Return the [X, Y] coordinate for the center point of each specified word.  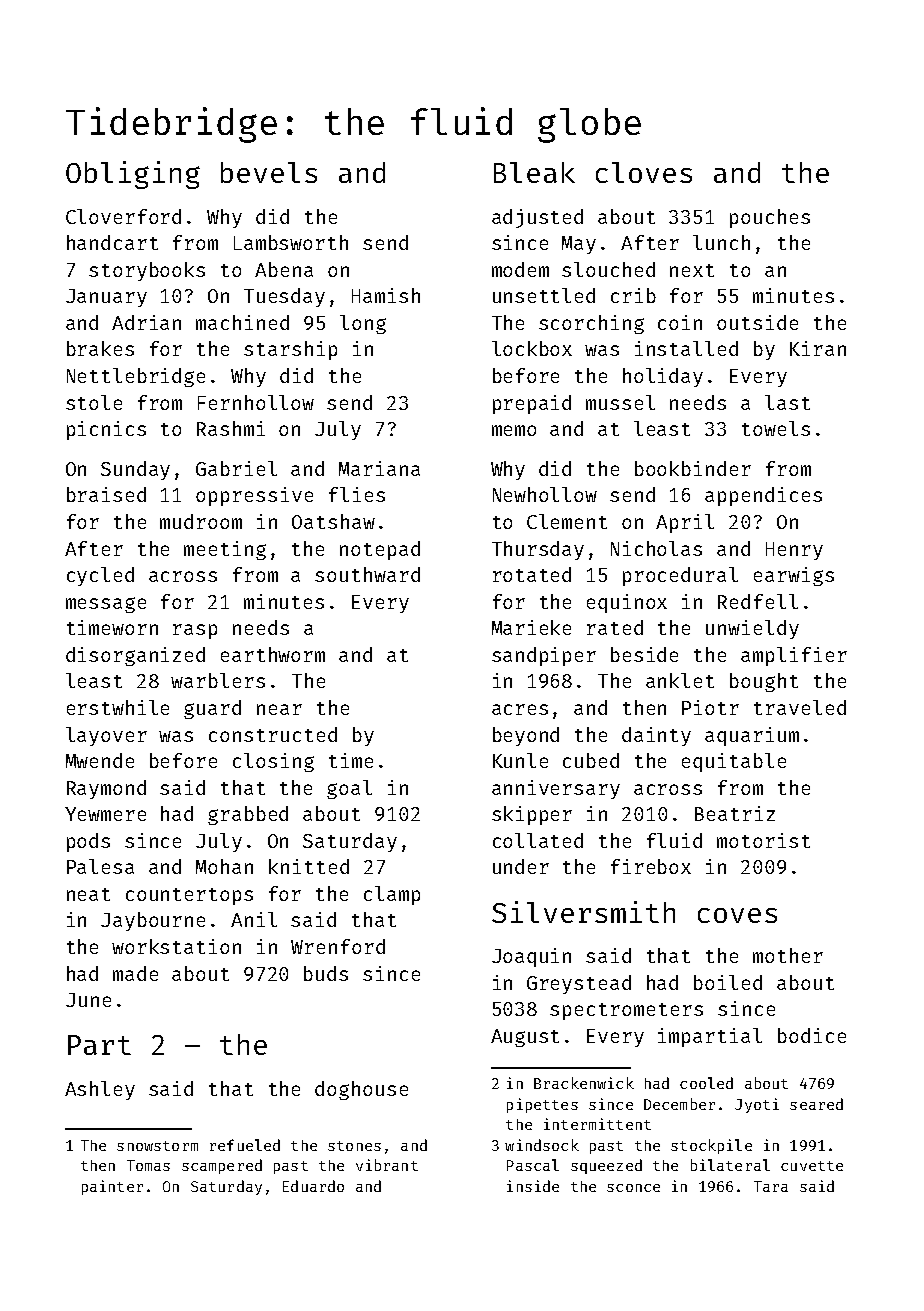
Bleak [534, 172]
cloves [644, 172]
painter [112, 1187]
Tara [771, 1186]
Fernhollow [256, 402]
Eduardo [313, 1186]
